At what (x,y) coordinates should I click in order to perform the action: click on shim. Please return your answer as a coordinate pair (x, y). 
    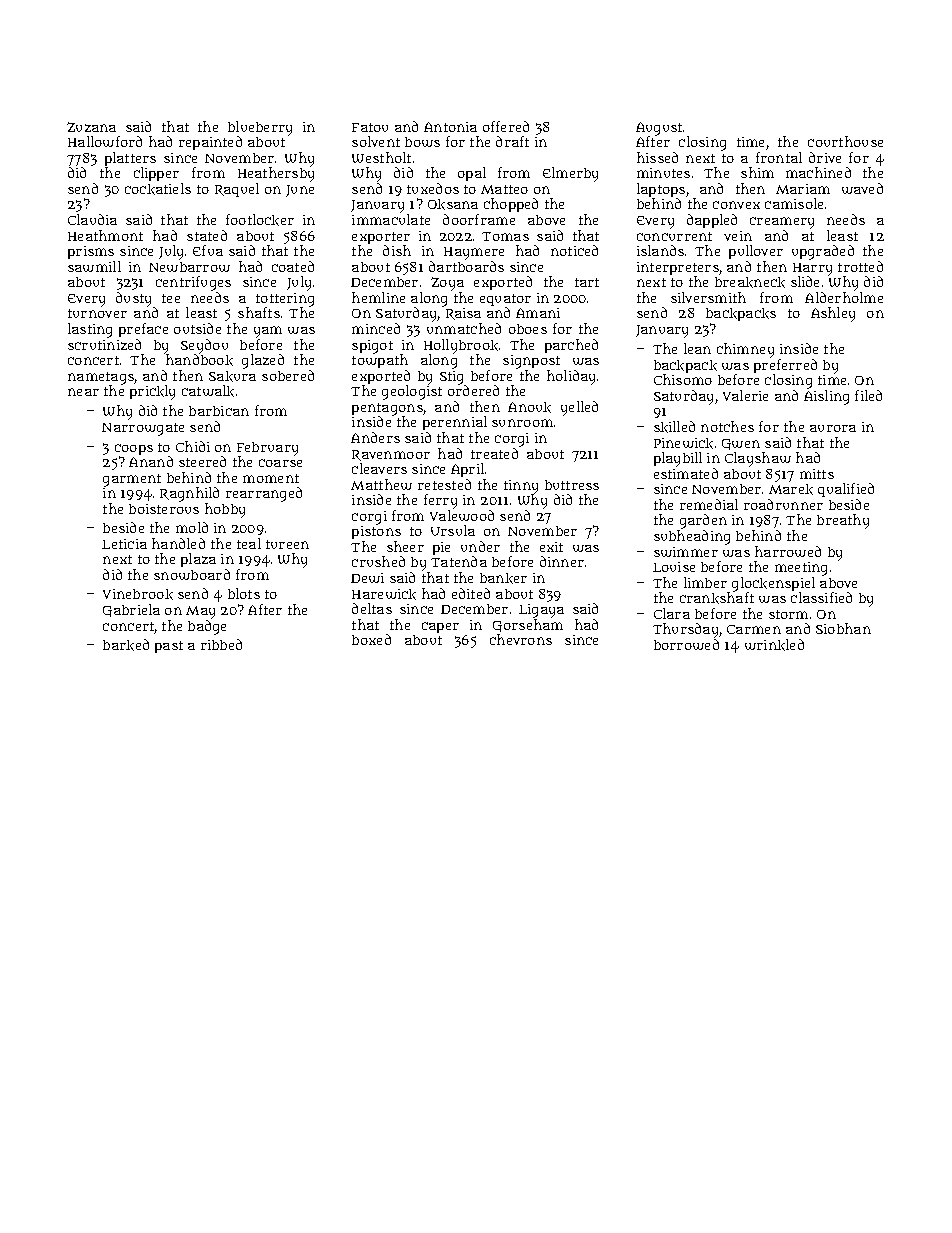
    Looking at the image, I should click on (757, 172).
